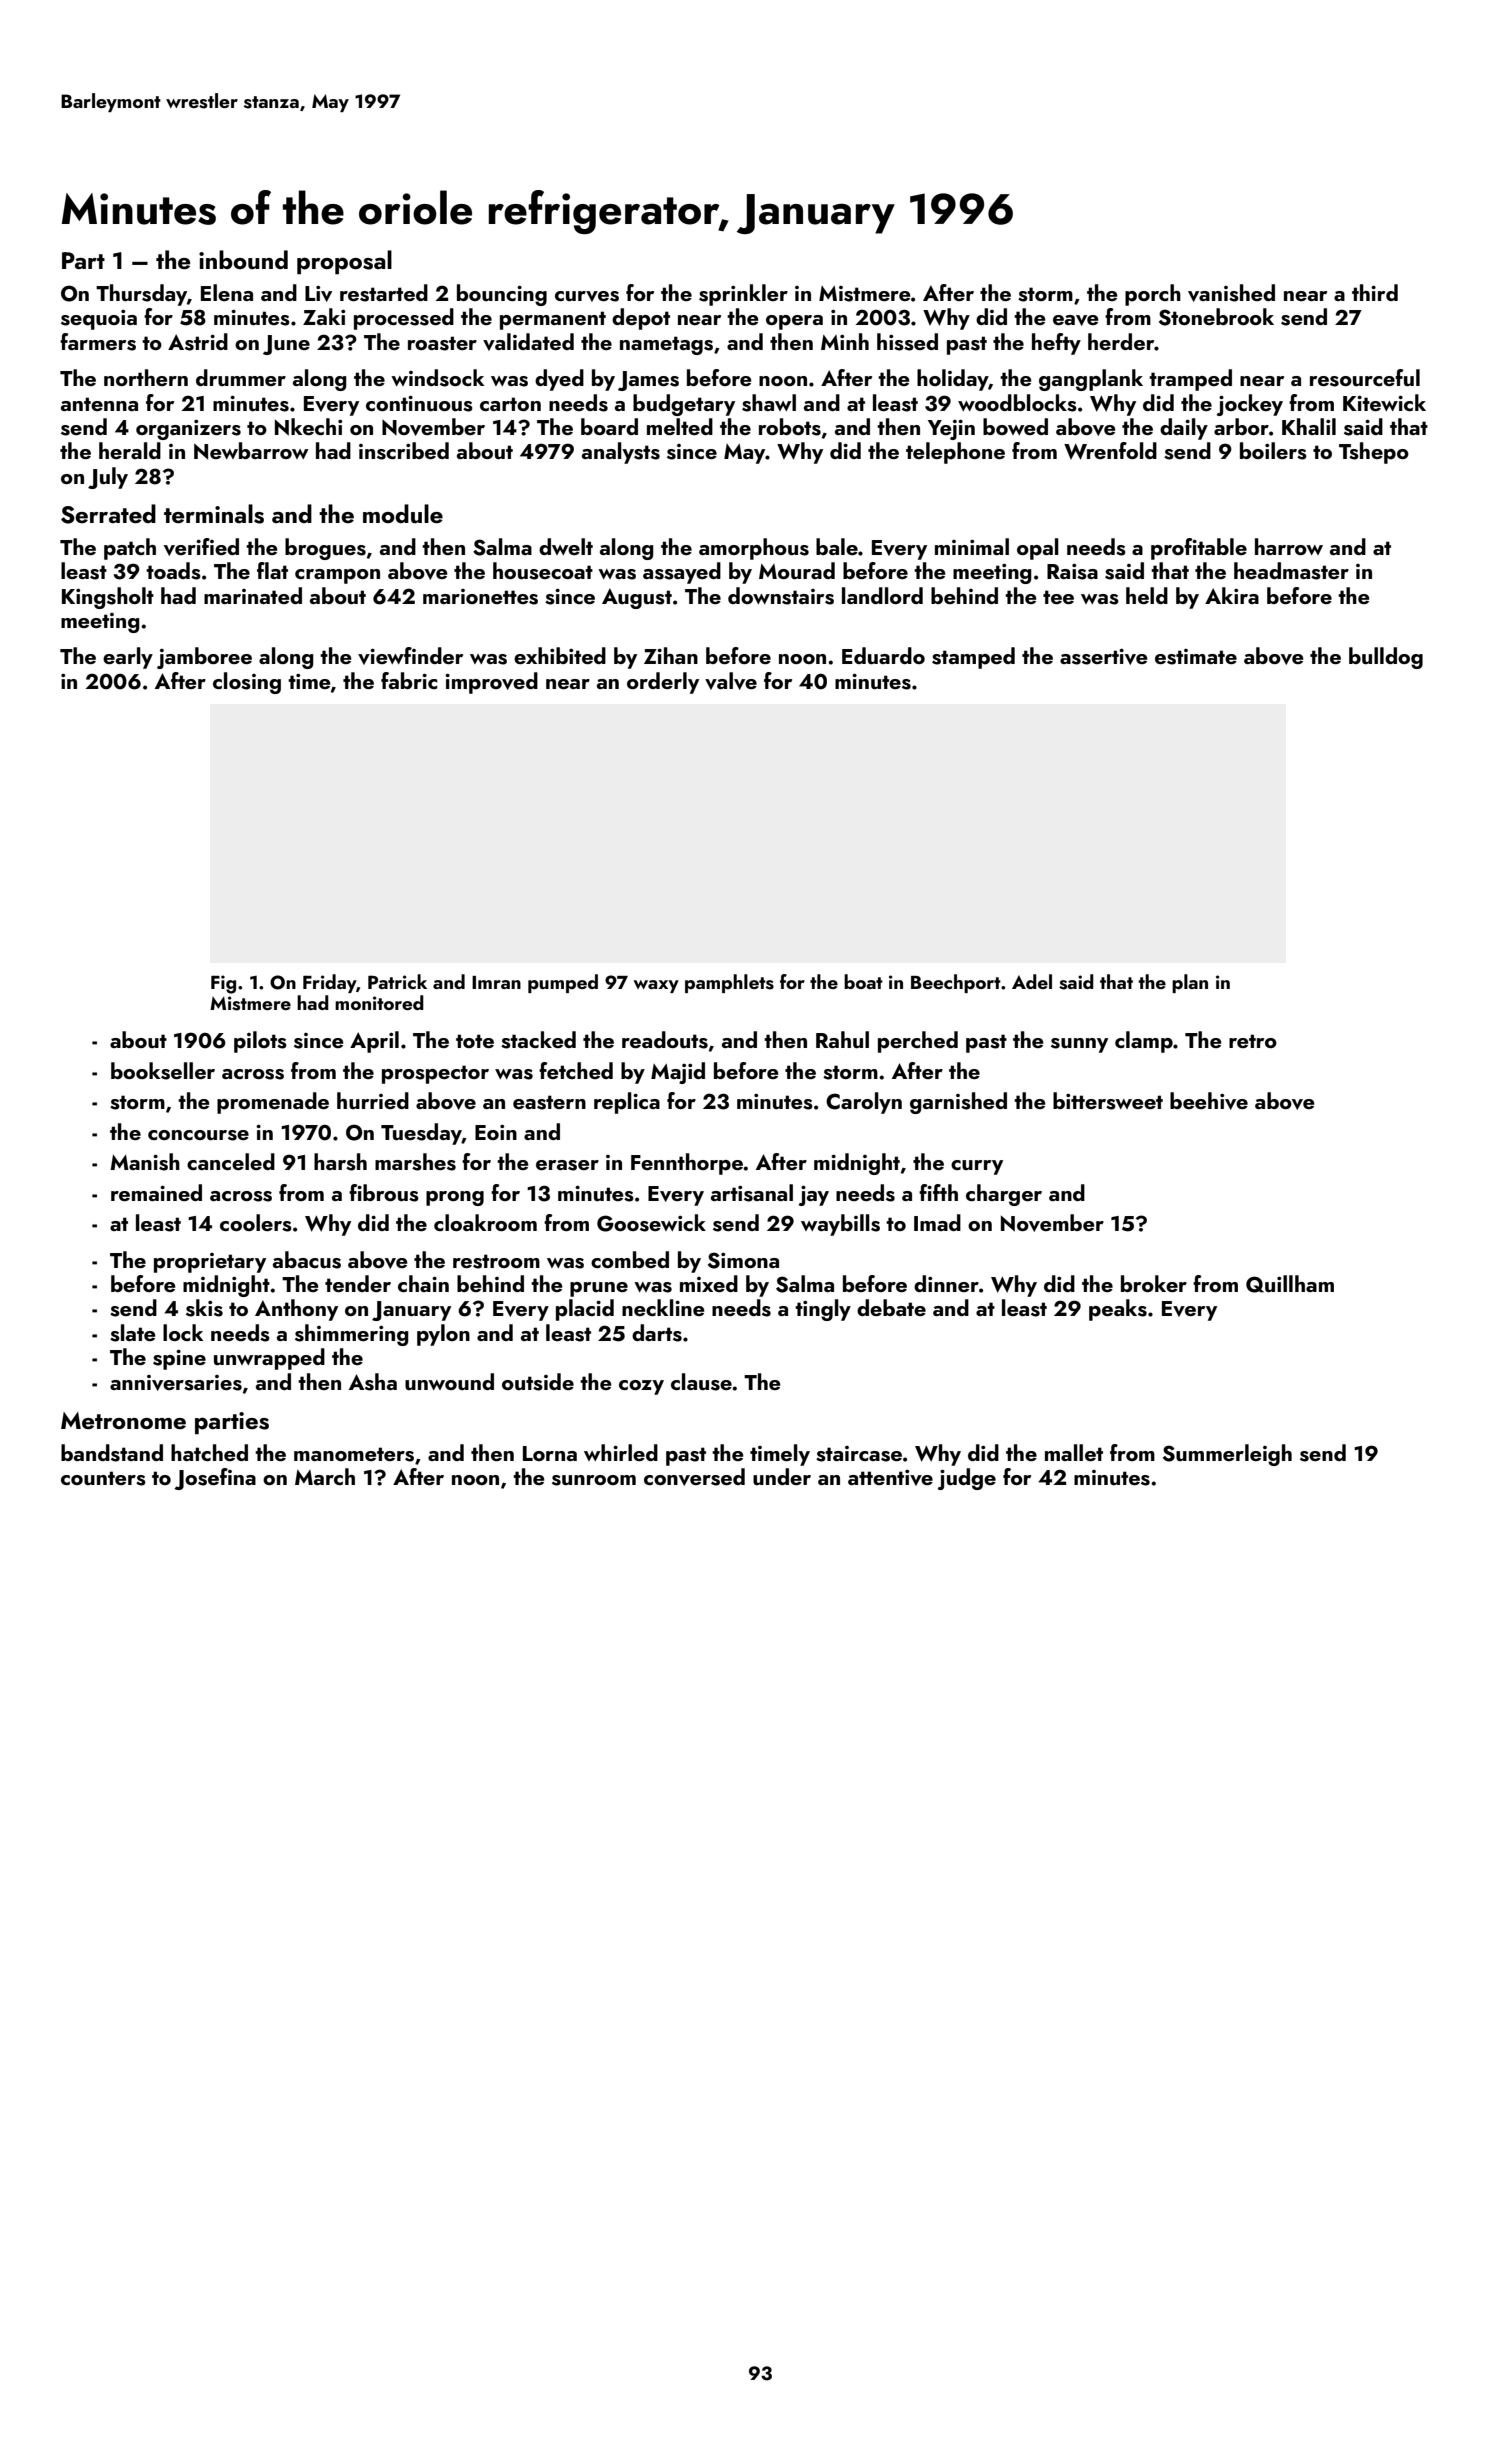 This page has height=2464, width=1496. What do you see at coordinates (641, 1387) in the page?
I see `cozy` at bounding box center [641, 1387].
